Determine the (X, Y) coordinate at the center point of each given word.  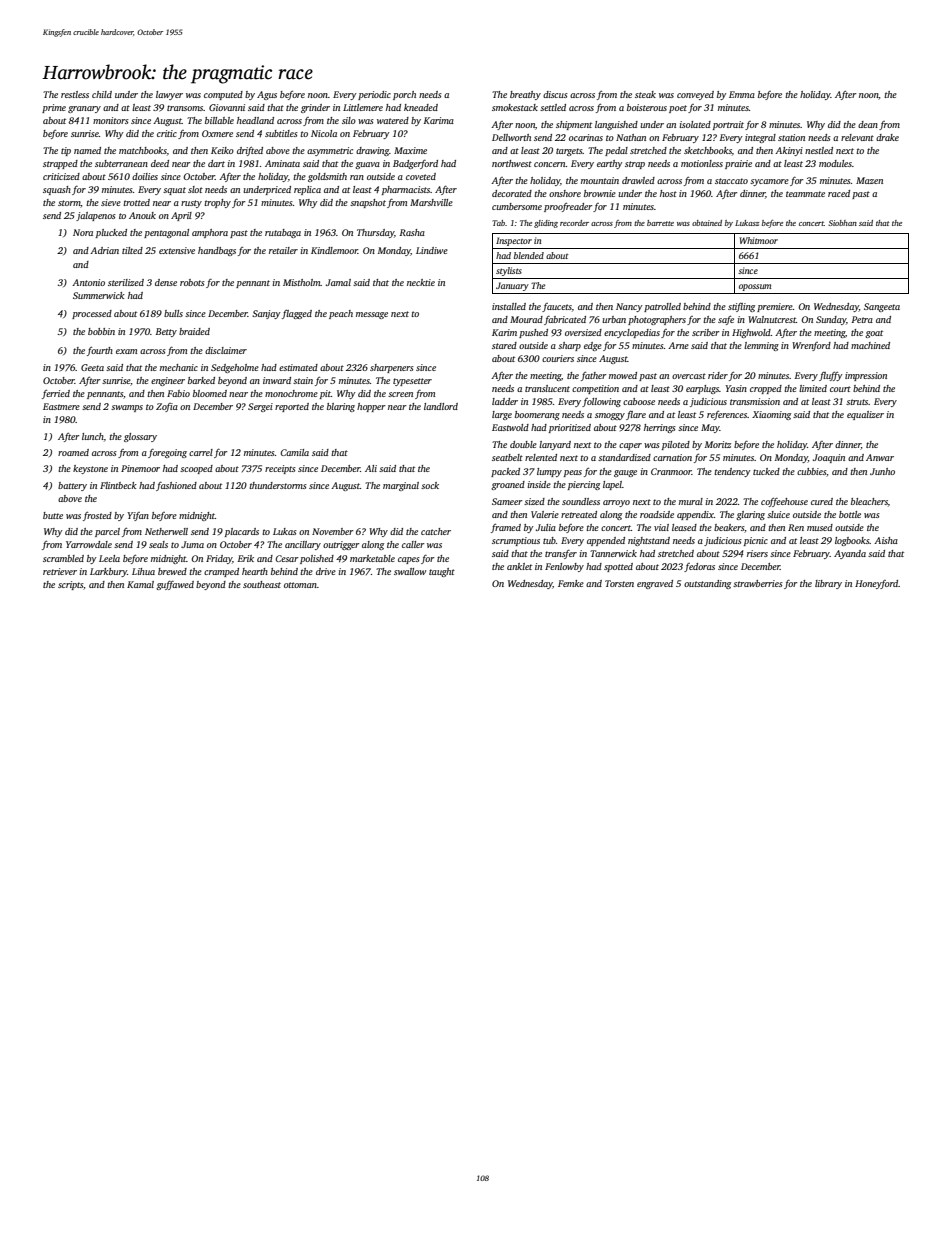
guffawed (175, 585)
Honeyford (877, 584)
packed (505, 472)
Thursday (375, 233)
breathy (525, 95)
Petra (862, 319)
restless (75, 94)
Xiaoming (771, 415)
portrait (728, 125)
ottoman (300, 585)
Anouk (142, 215)
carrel (201, 452)
